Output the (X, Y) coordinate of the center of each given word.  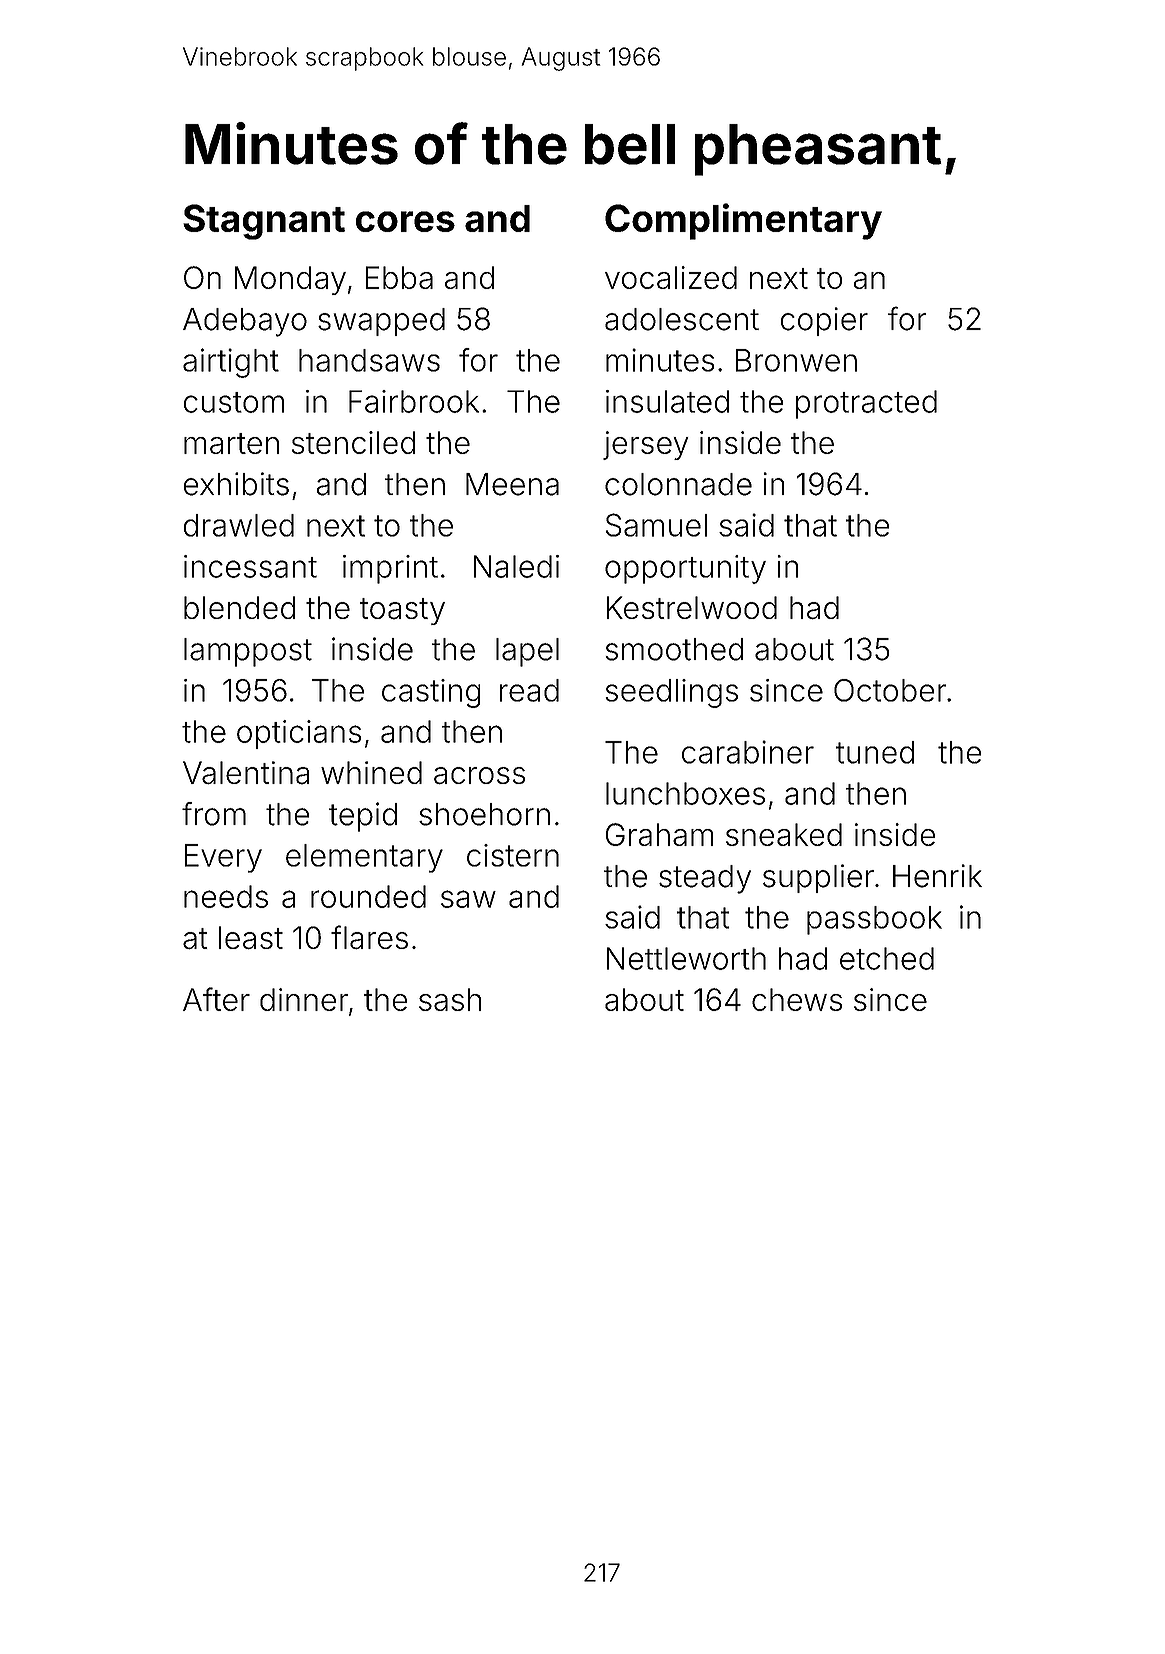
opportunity (685, 569)
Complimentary (743, 221)
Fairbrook (414, 401)
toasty (402, 611)
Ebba (399, 277)
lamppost (248, 652)
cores (405, 221)
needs (226, 896)
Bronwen (796, 360)
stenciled (353, 442)
